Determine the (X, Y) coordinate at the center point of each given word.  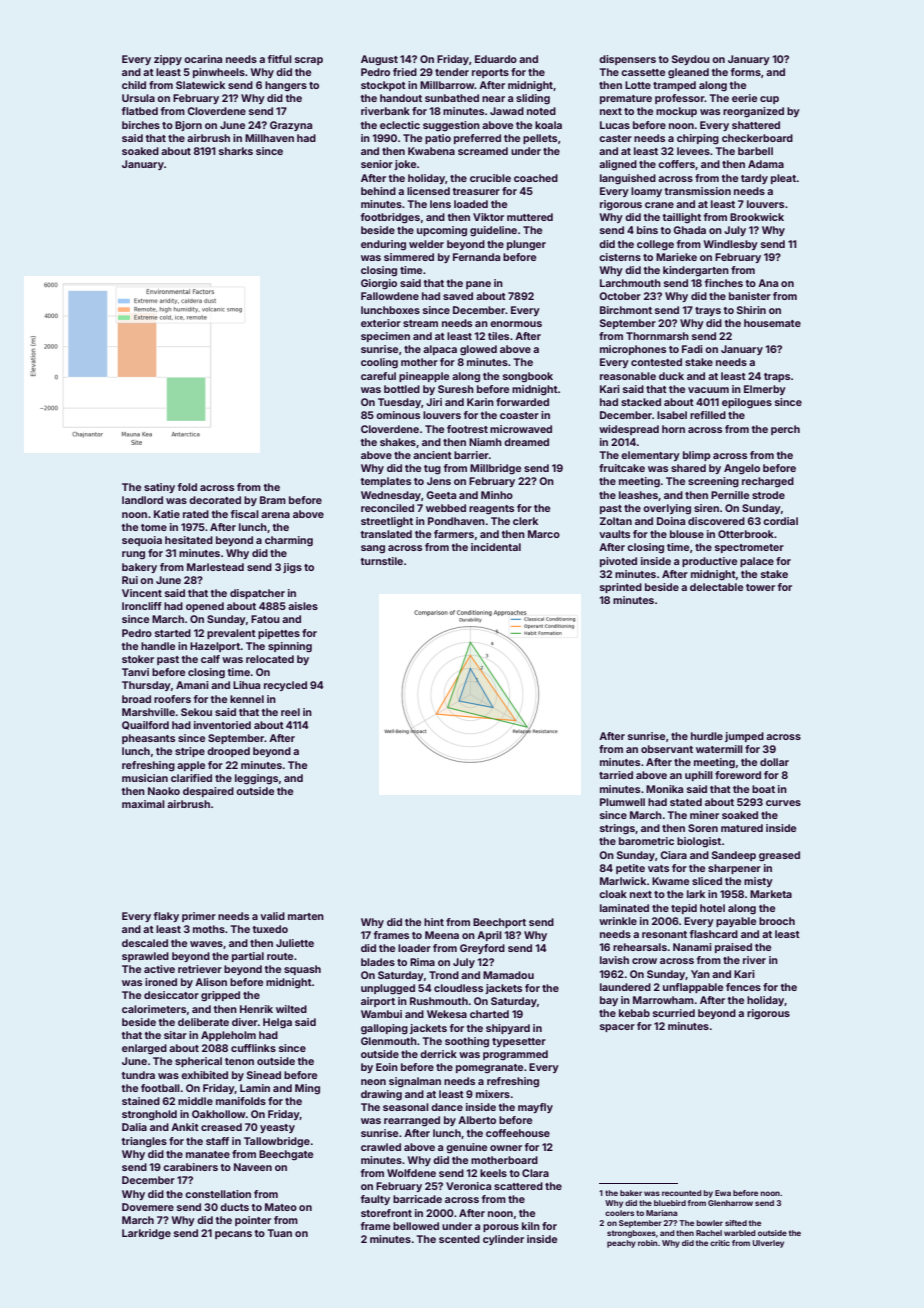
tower (760, 587)
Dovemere (148, 1207)
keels (493, 1173)
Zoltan (616, 521)
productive (709, 562)
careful (378, 376)
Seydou (691, 60)
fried (405, 72)
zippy (168, 60)
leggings (256, 779)
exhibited (204, 1075)
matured (742, 828)
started (173, 633)
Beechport (499, 923)
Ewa (723, 1193)
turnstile (382, 561)
